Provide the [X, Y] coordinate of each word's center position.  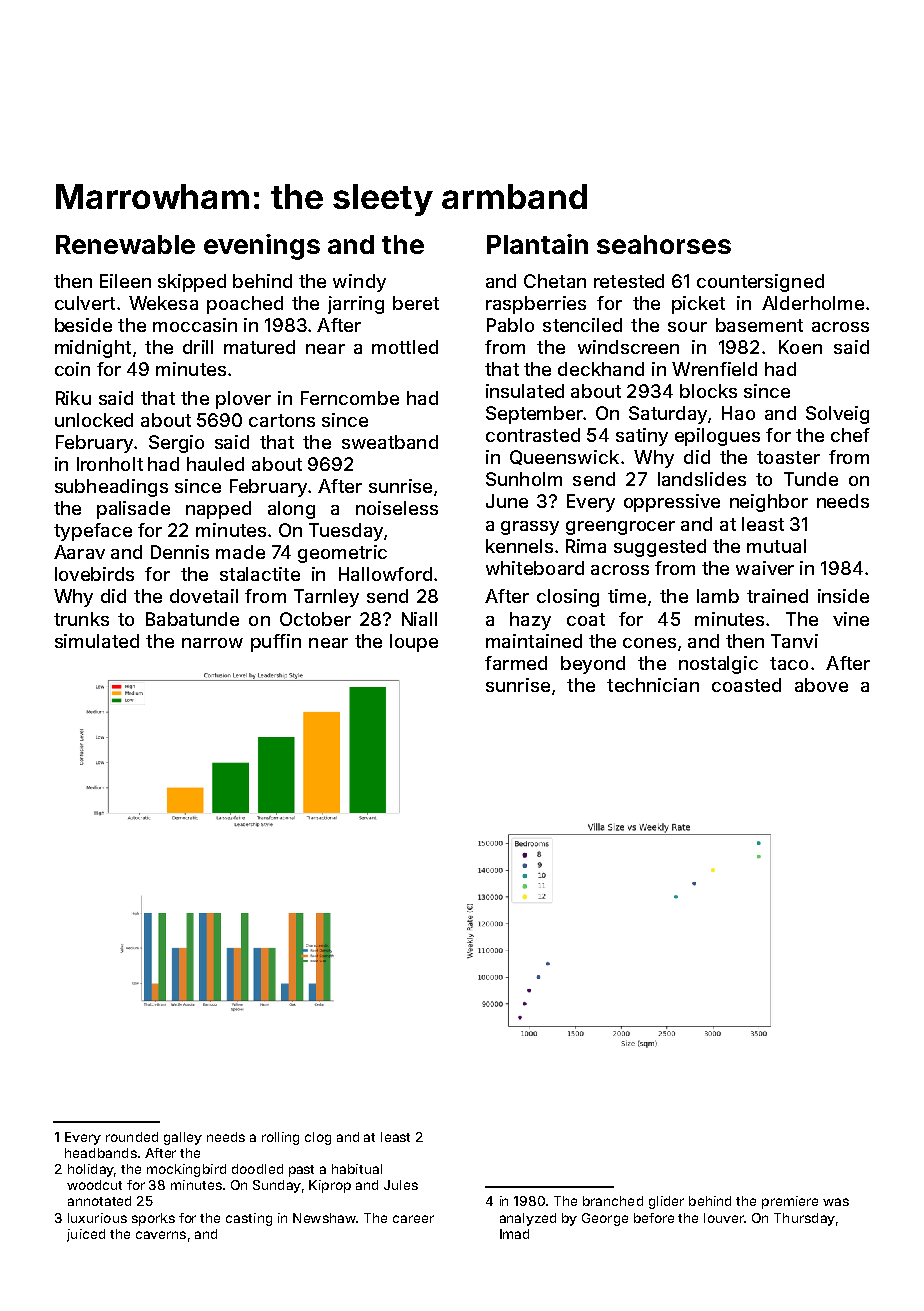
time [627, 596]
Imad [514, 1234]
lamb [718, 596]
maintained [534, 641]
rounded [132, 1137]
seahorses [664, 244]
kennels [519, 546]
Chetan [555, 281]
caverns [161, 1235]
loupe [414, 643]
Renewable [125, 244]
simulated [97, 641]
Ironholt [110, 464]
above [821, 685]
